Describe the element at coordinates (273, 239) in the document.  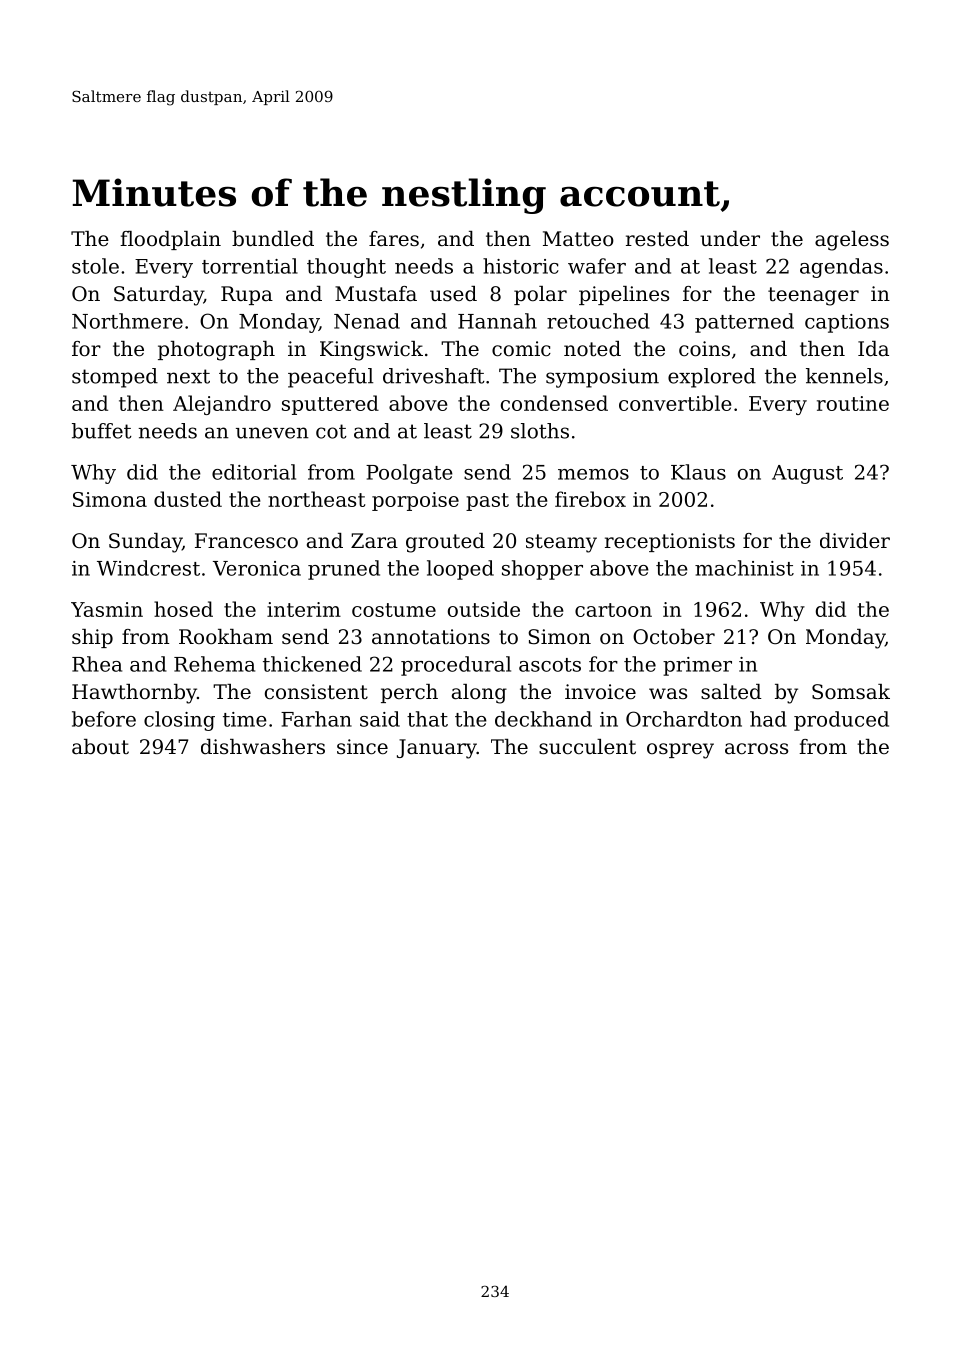
I see `bundled` at that location.
